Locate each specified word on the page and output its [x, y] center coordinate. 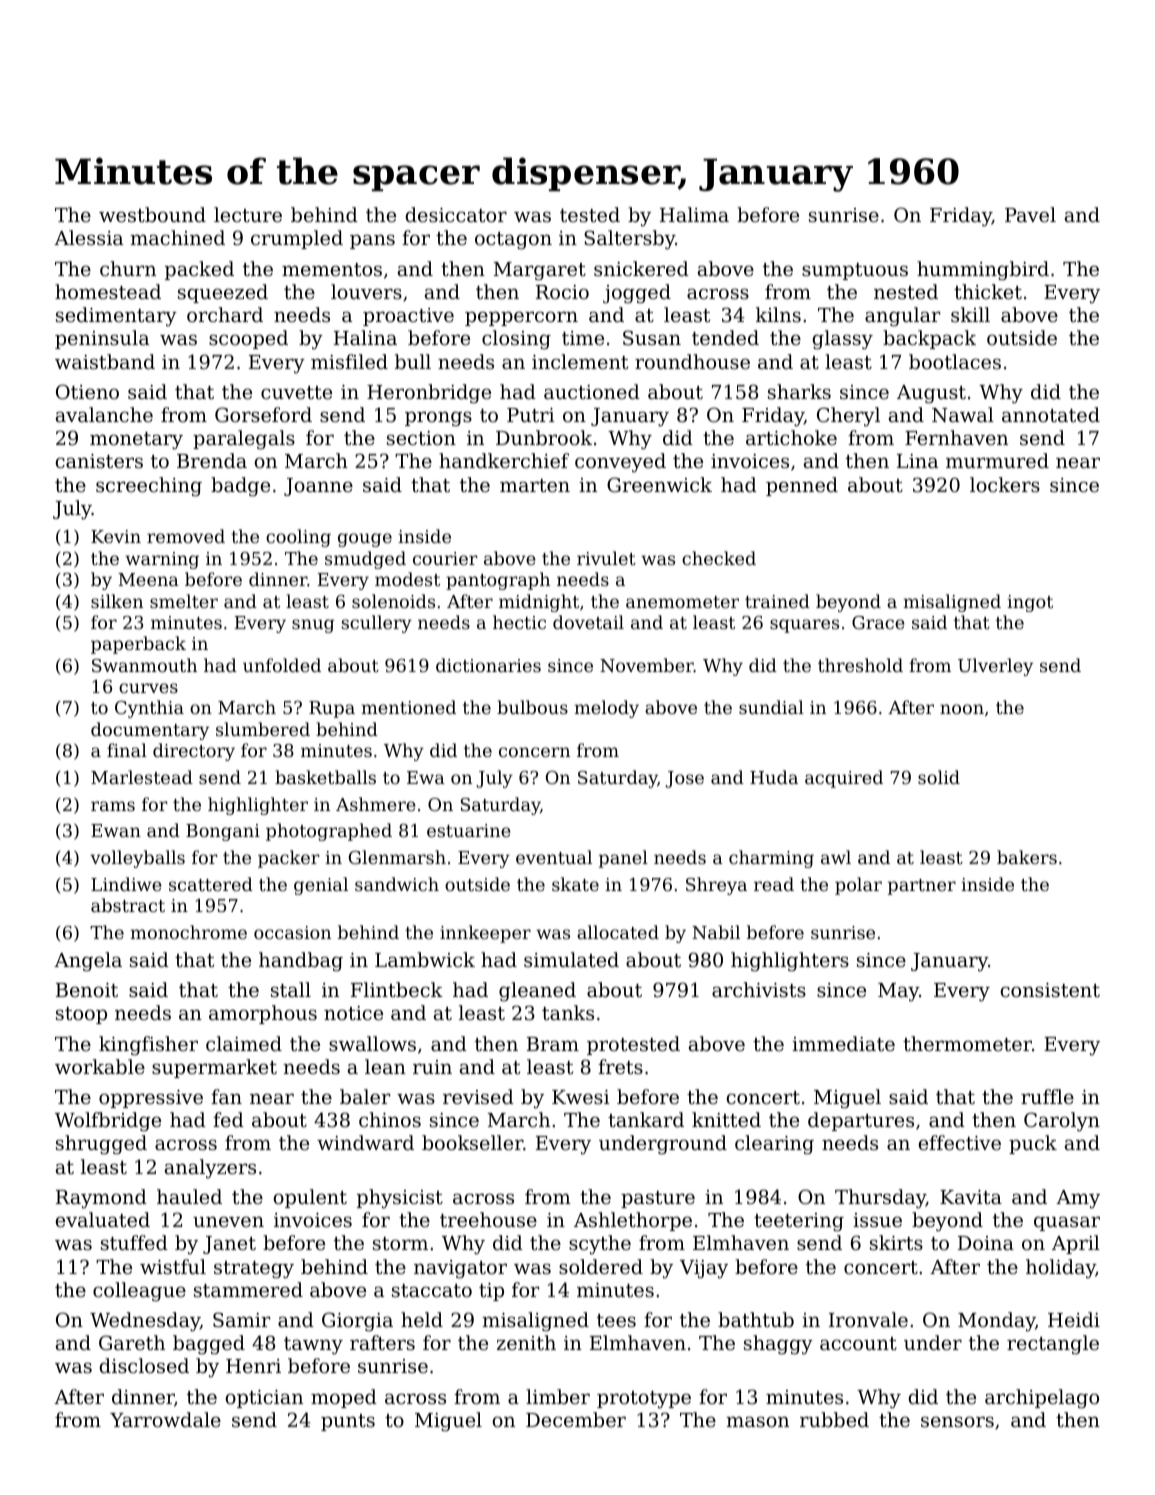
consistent [1050, 990]
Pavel [1030, 214]
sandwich [397, 884]
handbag [301, 962]
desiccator [456, 214]
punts [348, 1422]
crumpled [297, 239]
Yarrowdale [165, 1419]
